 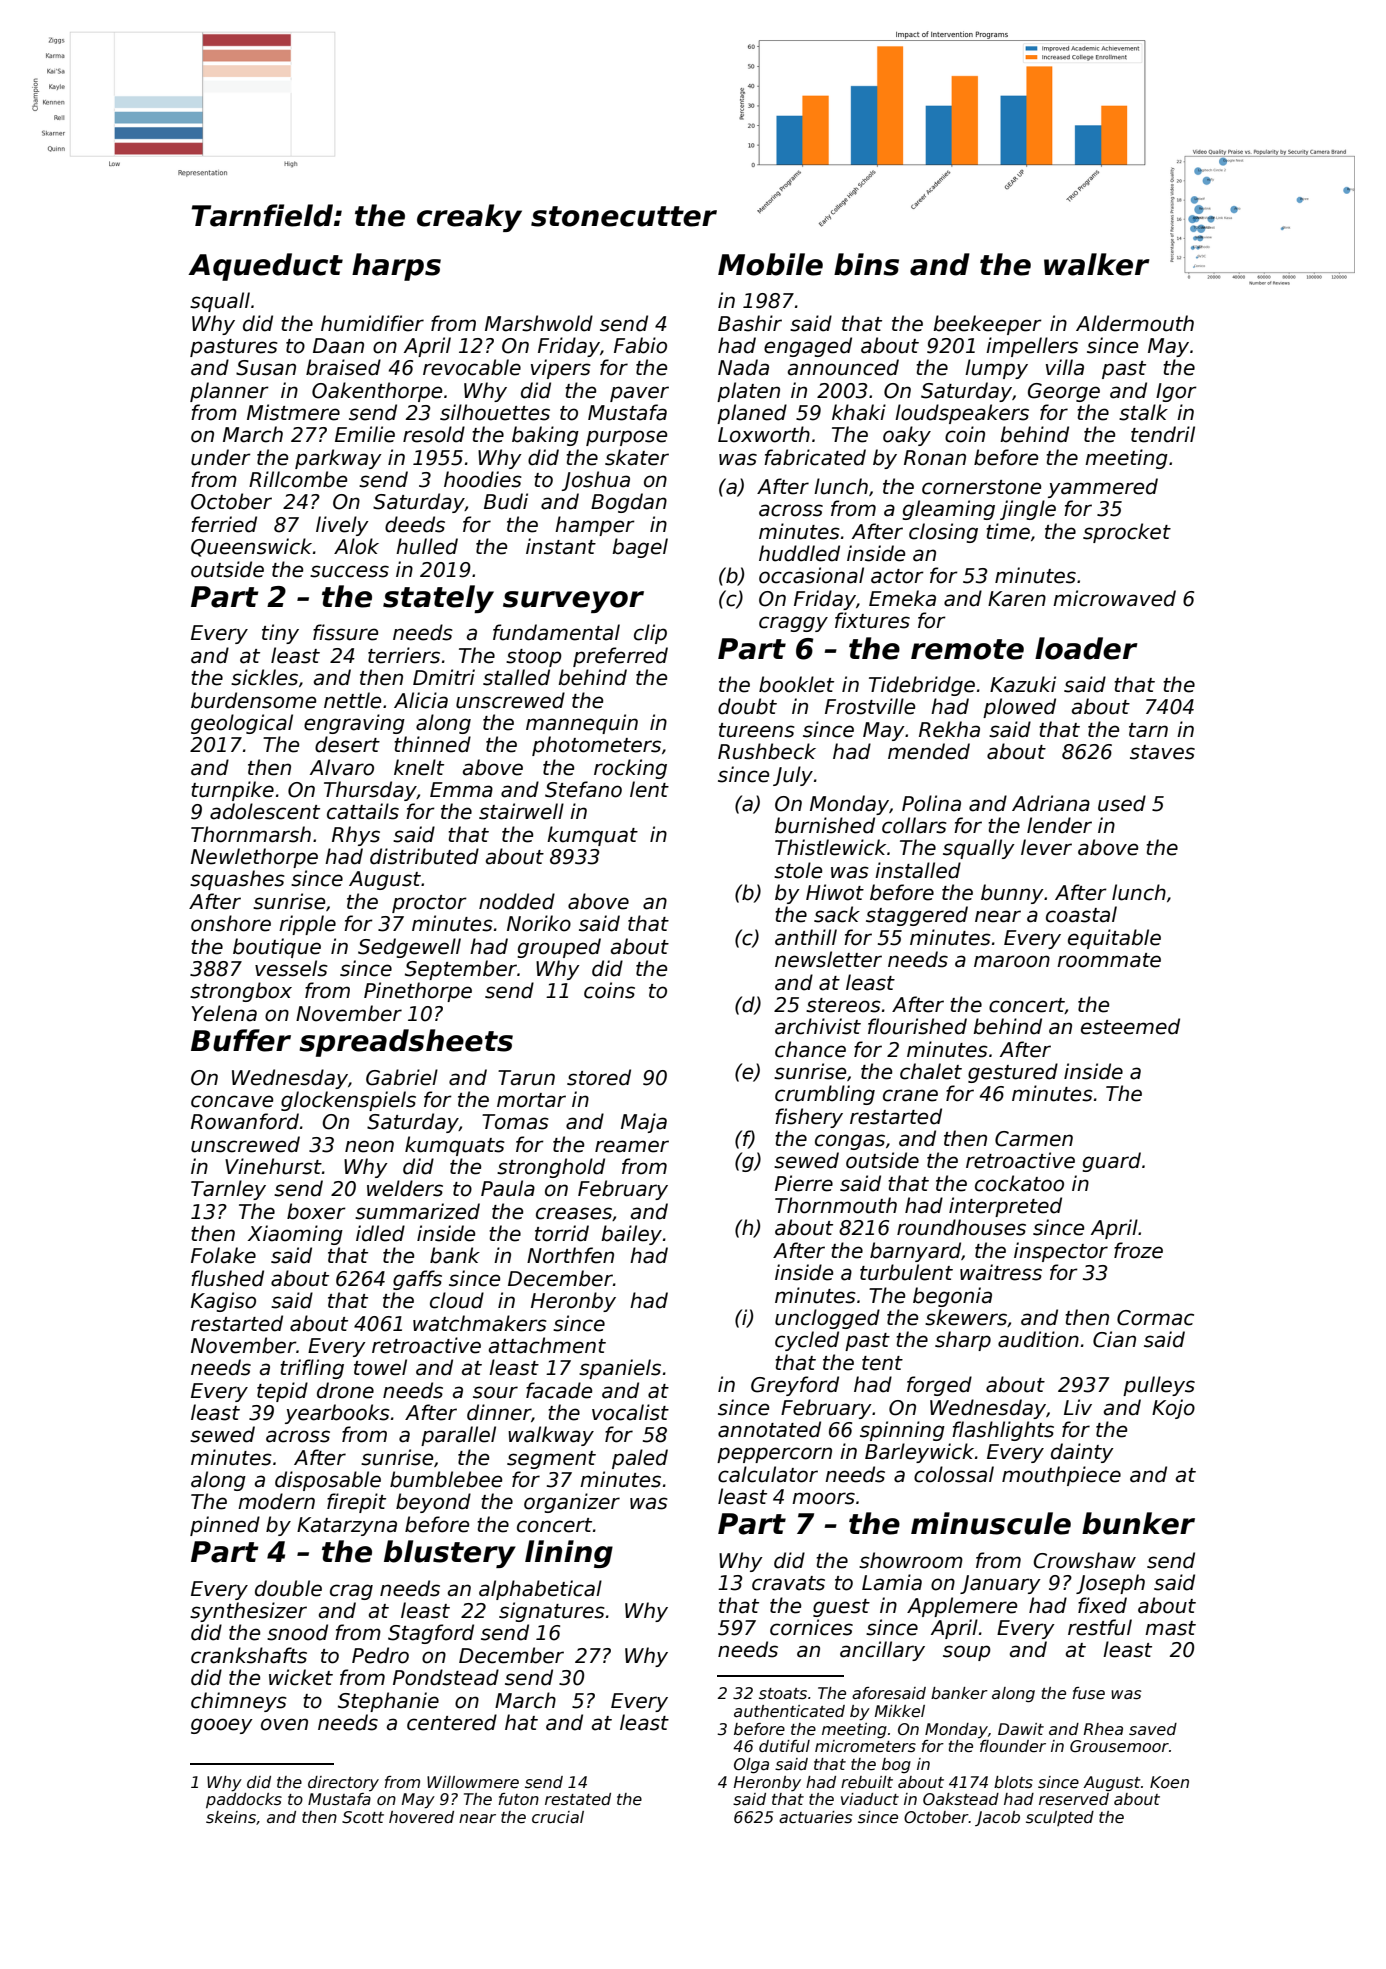 I want to click on Gabriel, so click(x=402, y=1077).
